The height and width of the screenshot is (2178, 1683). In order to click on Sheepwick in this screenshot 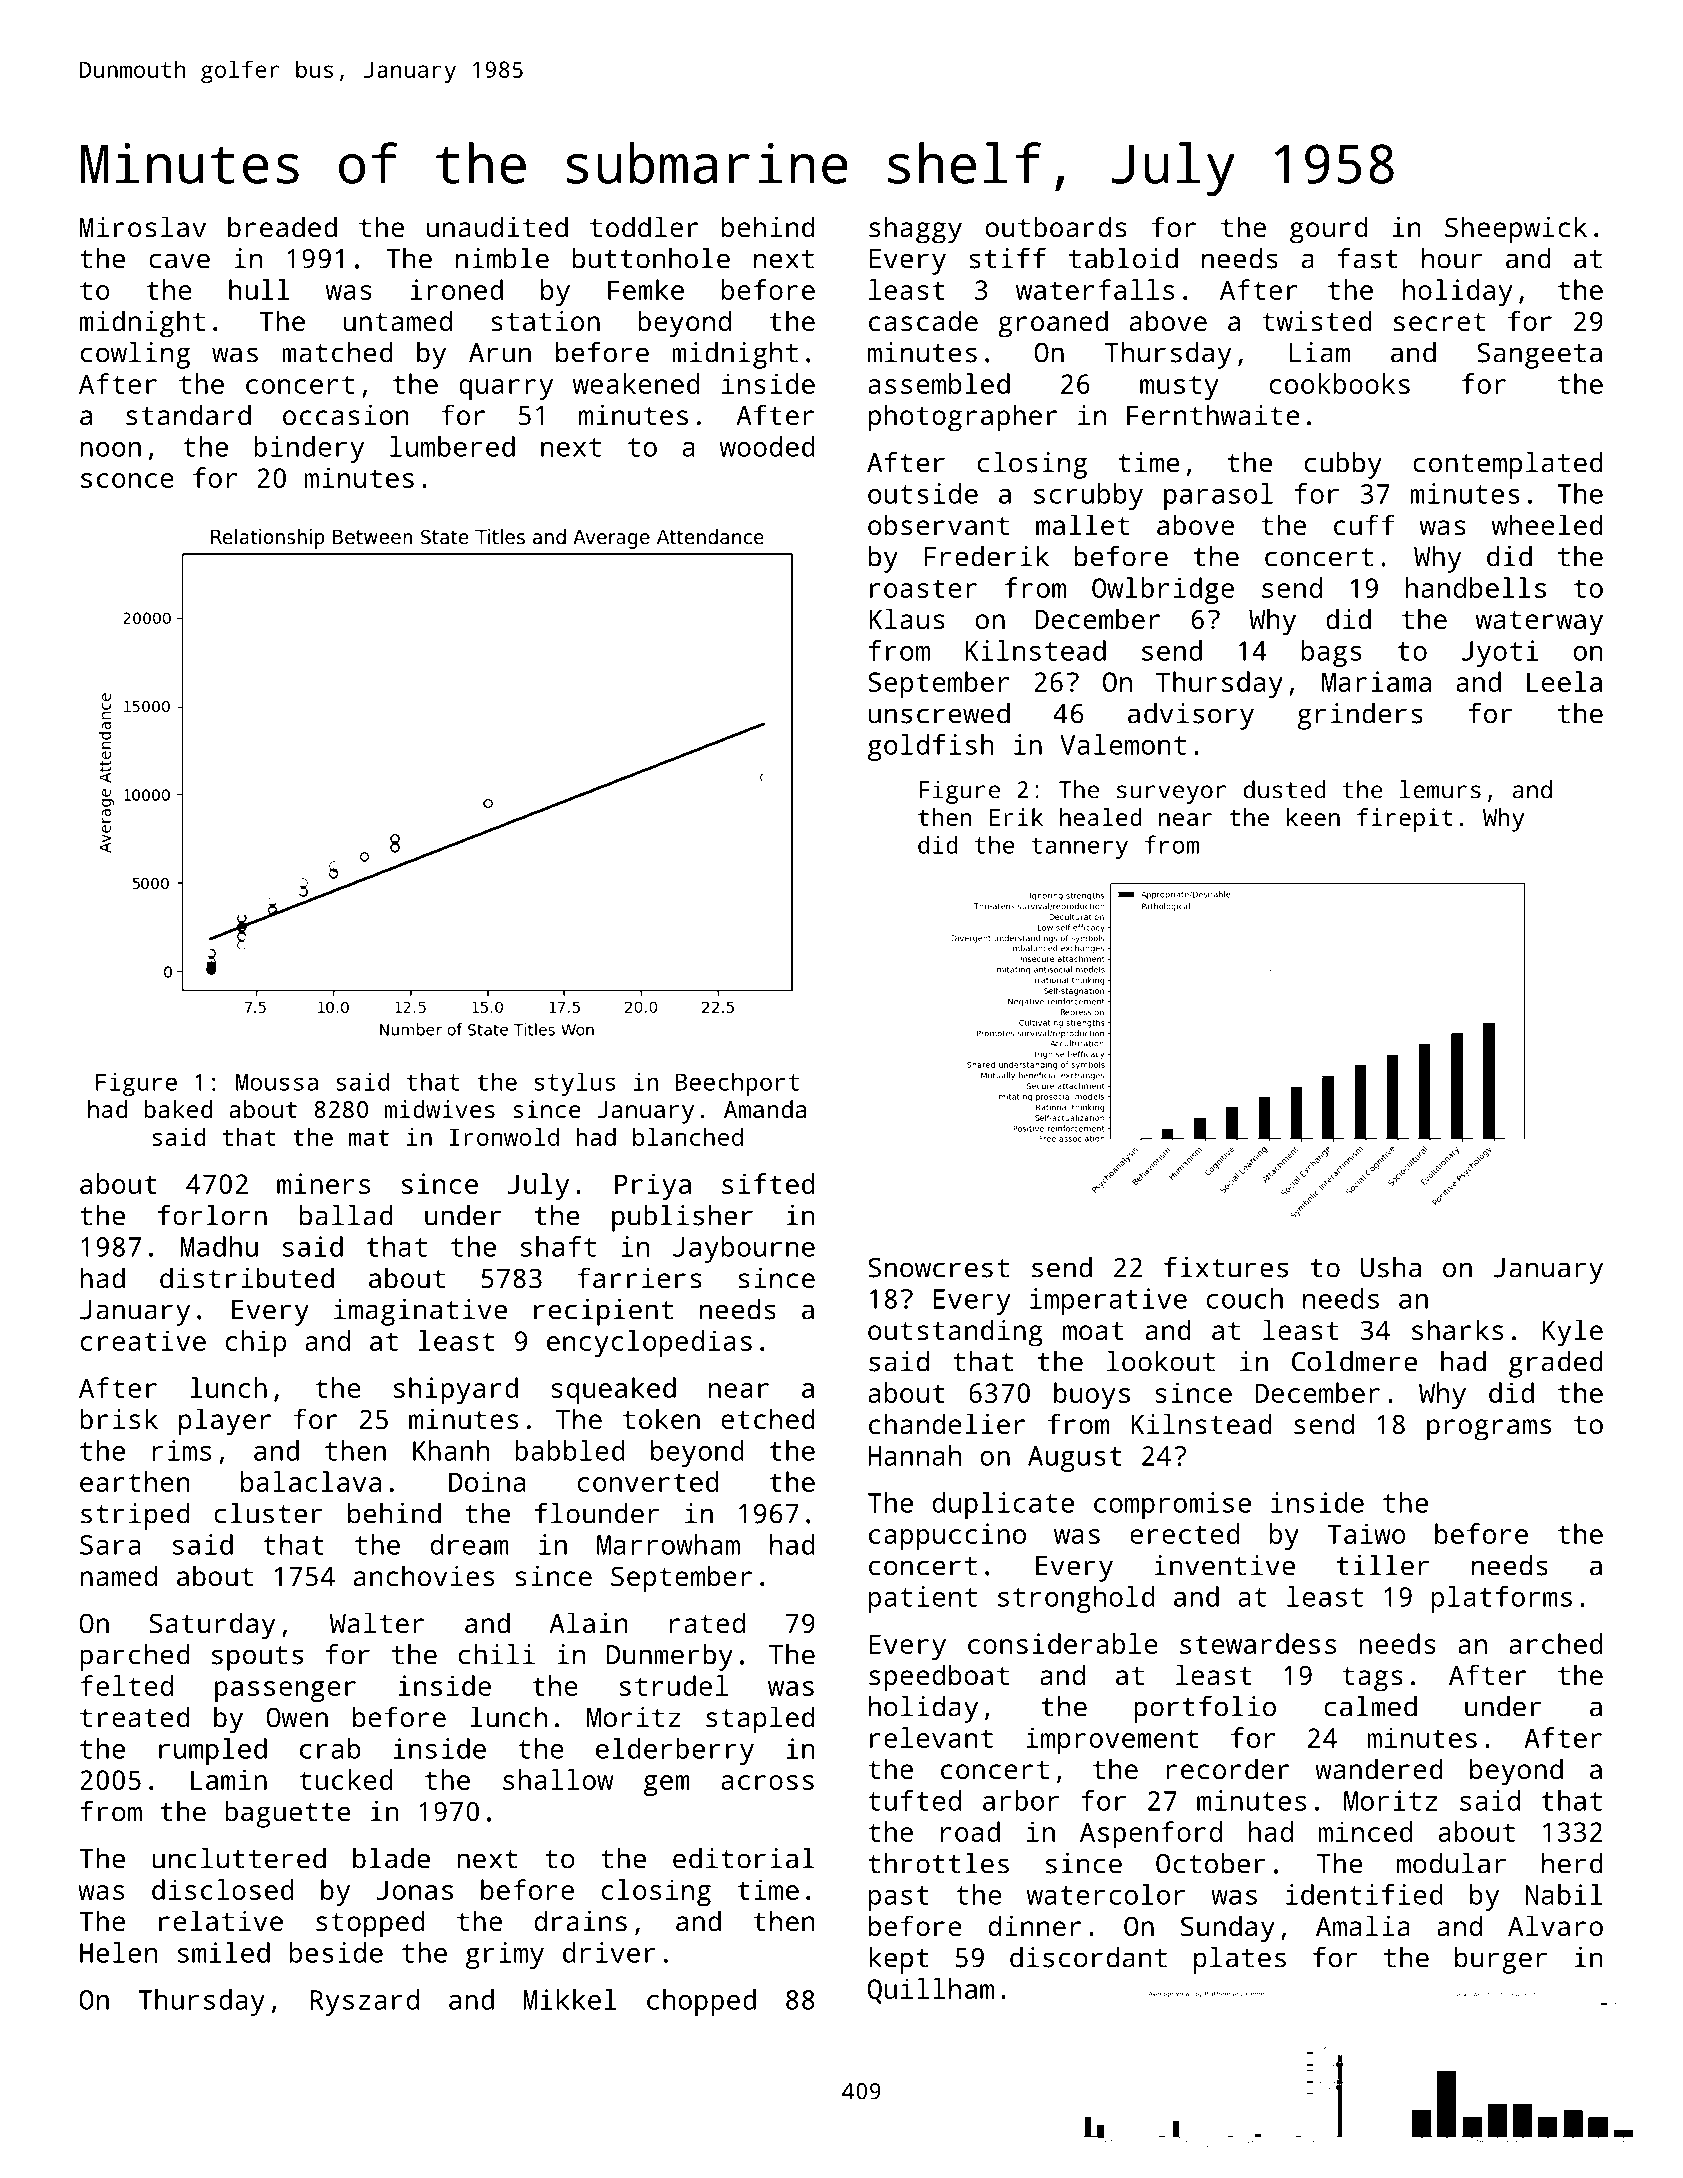, I will do `click(1516, 230)`.
